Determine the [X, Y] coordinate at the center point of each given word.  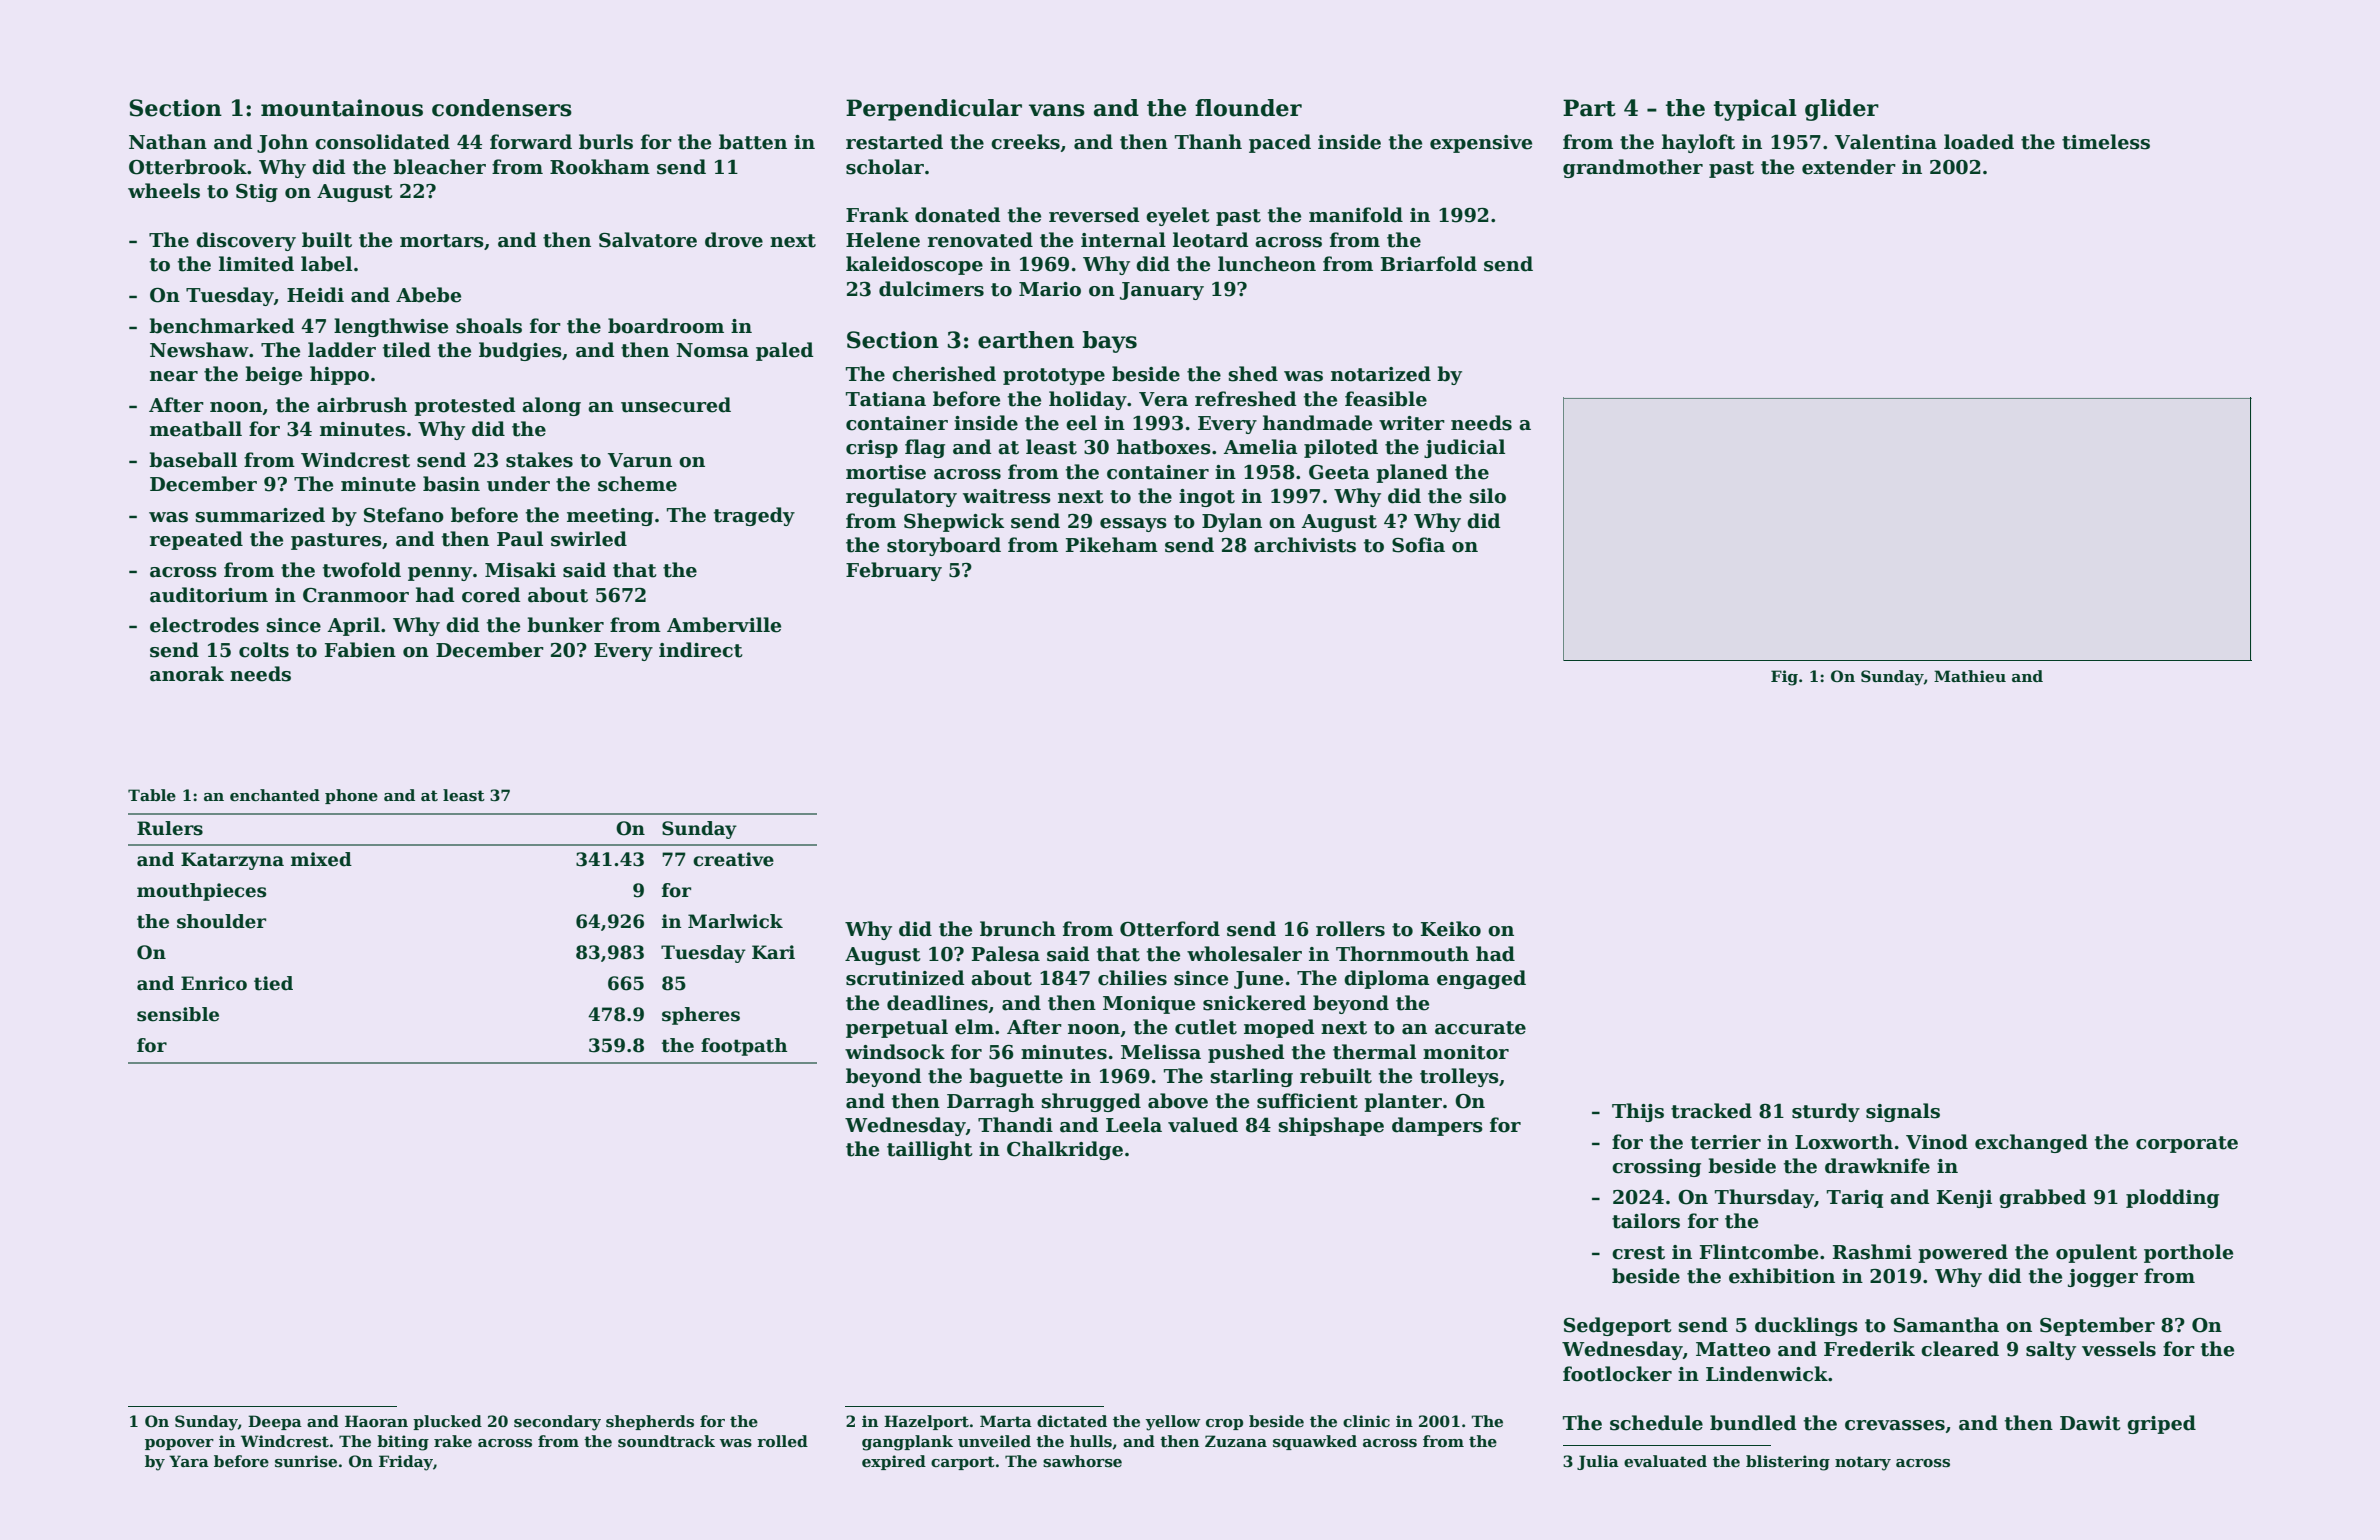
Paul [520, 539]
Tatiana [886, 399]
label [326, 264]
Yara [189, 1461]
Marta [1006, 1421]
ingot [1207, 498]
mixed [321, 859]
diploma [1387, 979]
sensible [178, 1014]
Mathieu [1970, 676]
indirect [700, 650]
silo [1488, 496]
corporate [2187, 1144]
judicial [1464, 448]
